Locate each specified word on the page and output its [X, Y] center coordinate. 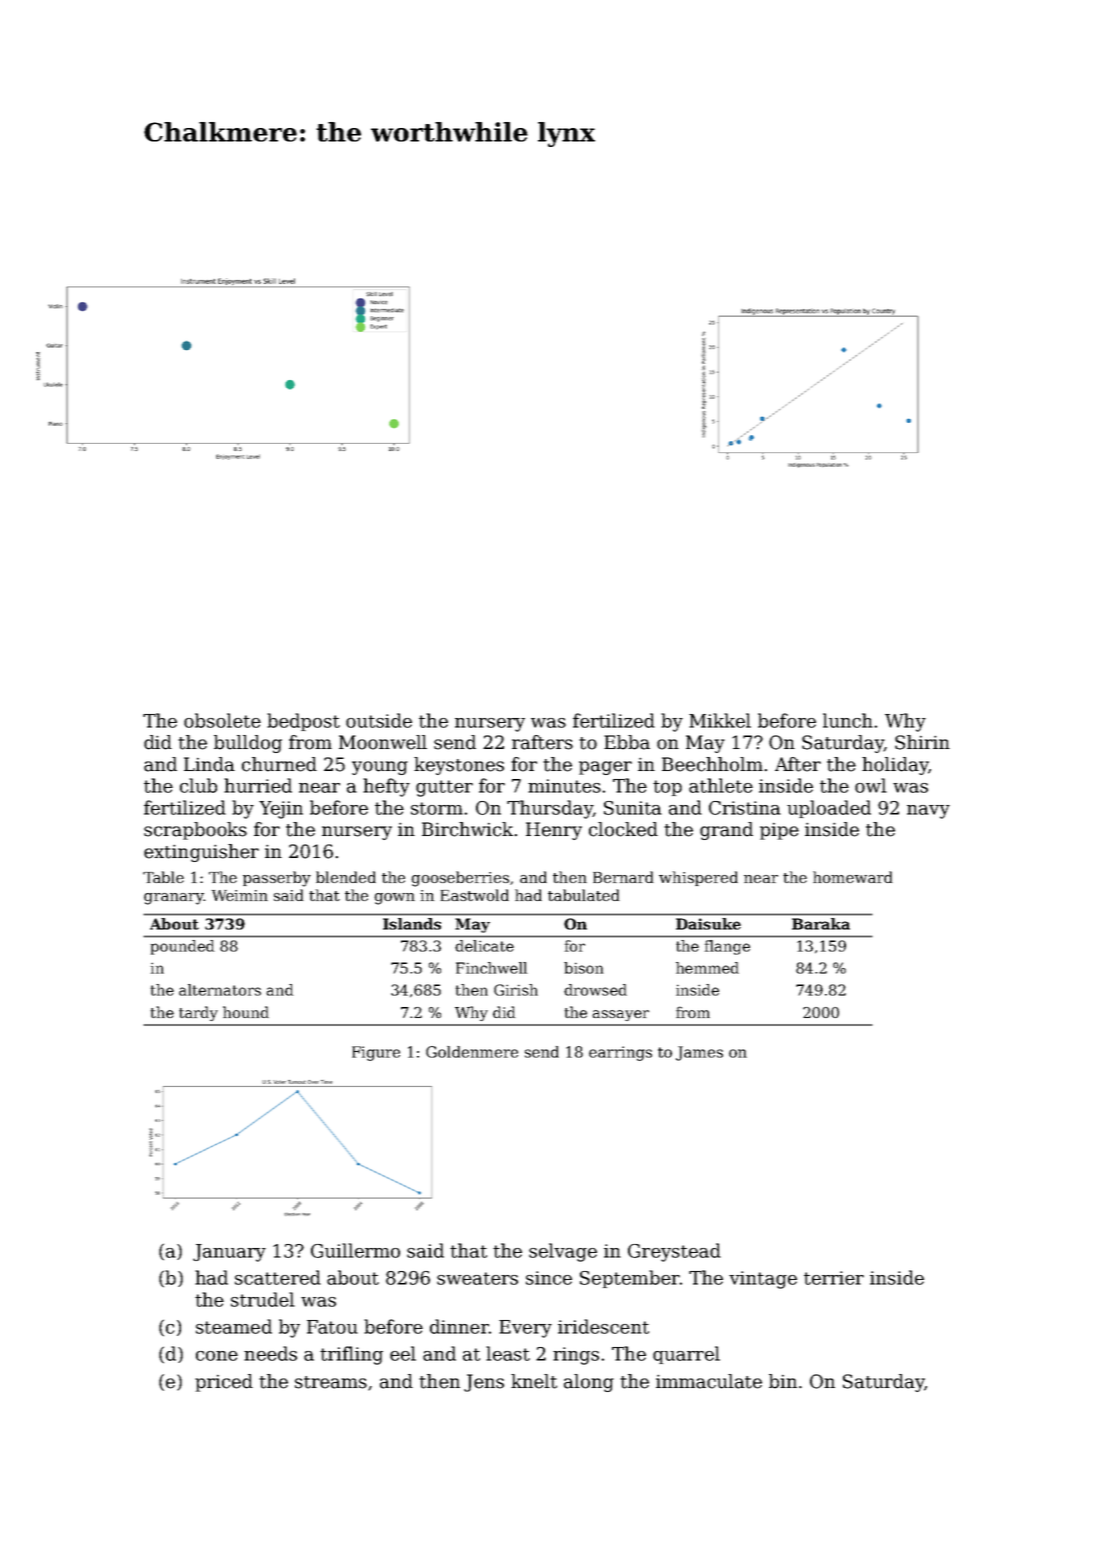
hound [246, 1012]
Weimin [240, 895]
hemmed [707, 968]
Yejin [281, 810]
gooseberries [460, 879]
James [699, 1053]
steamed [234, 1326]
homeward [852, 877]
